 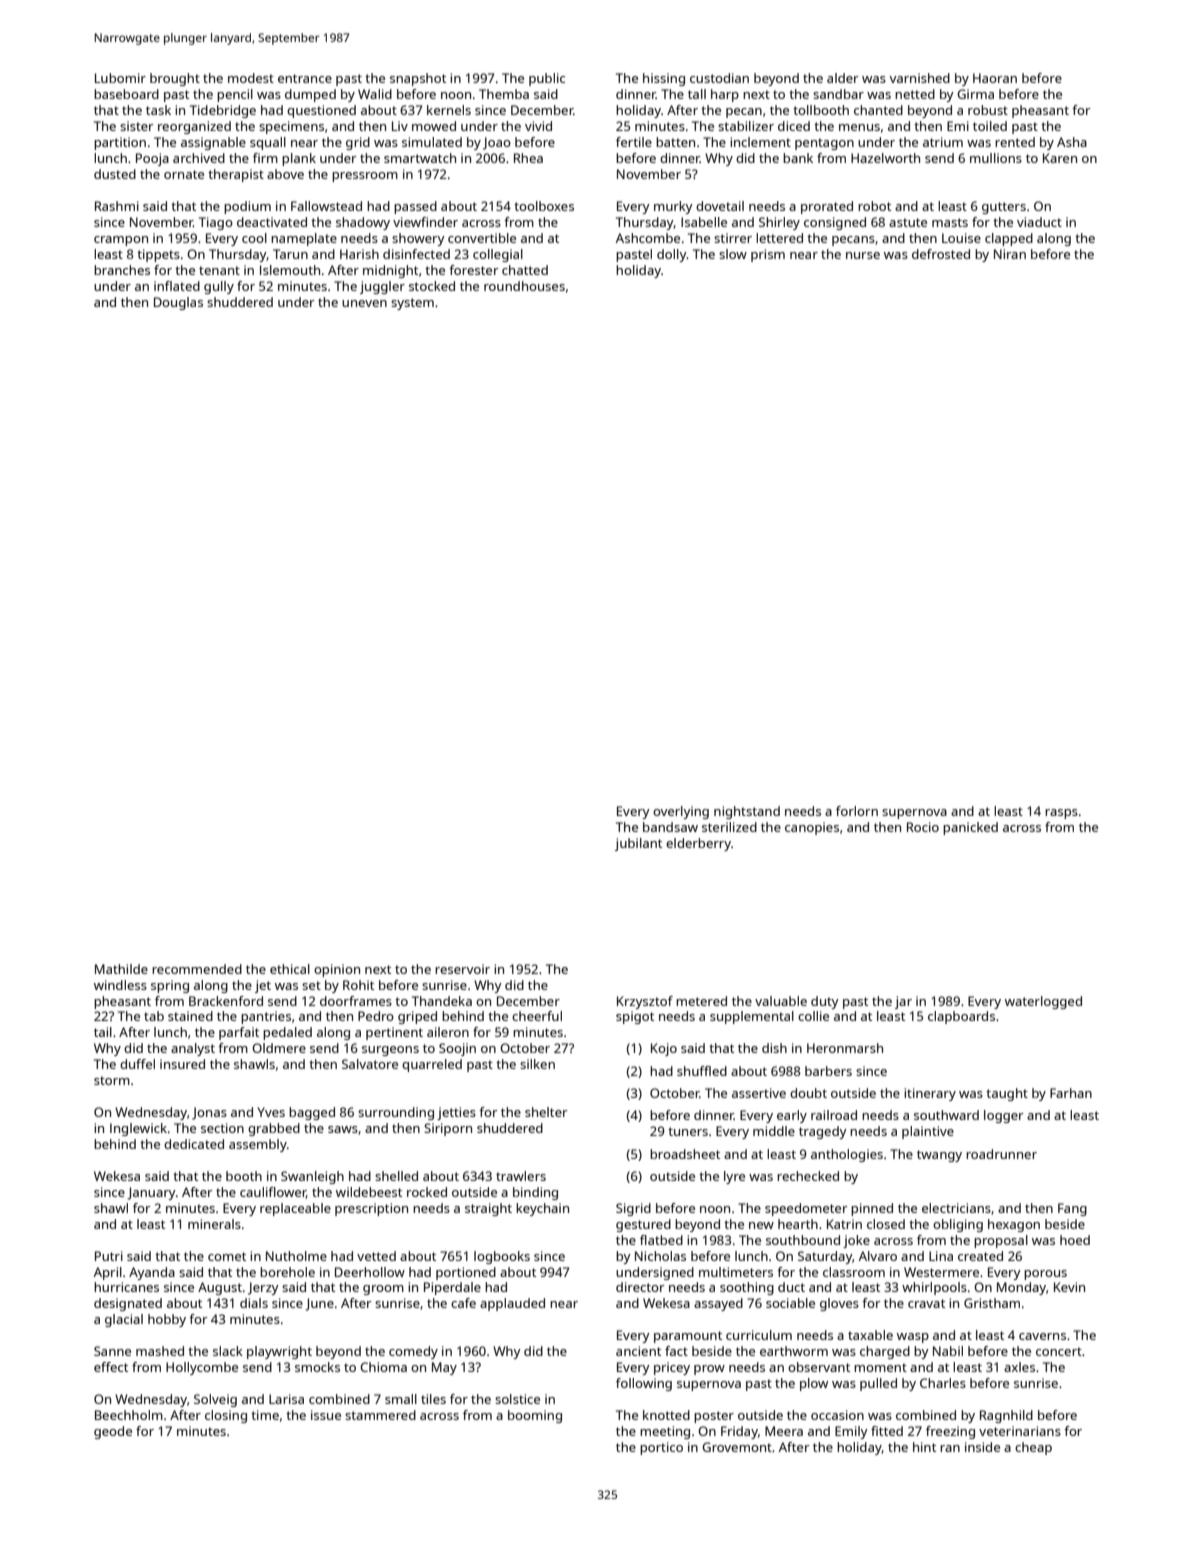 I want to click on forlorn, so click(x=857, y=811).
